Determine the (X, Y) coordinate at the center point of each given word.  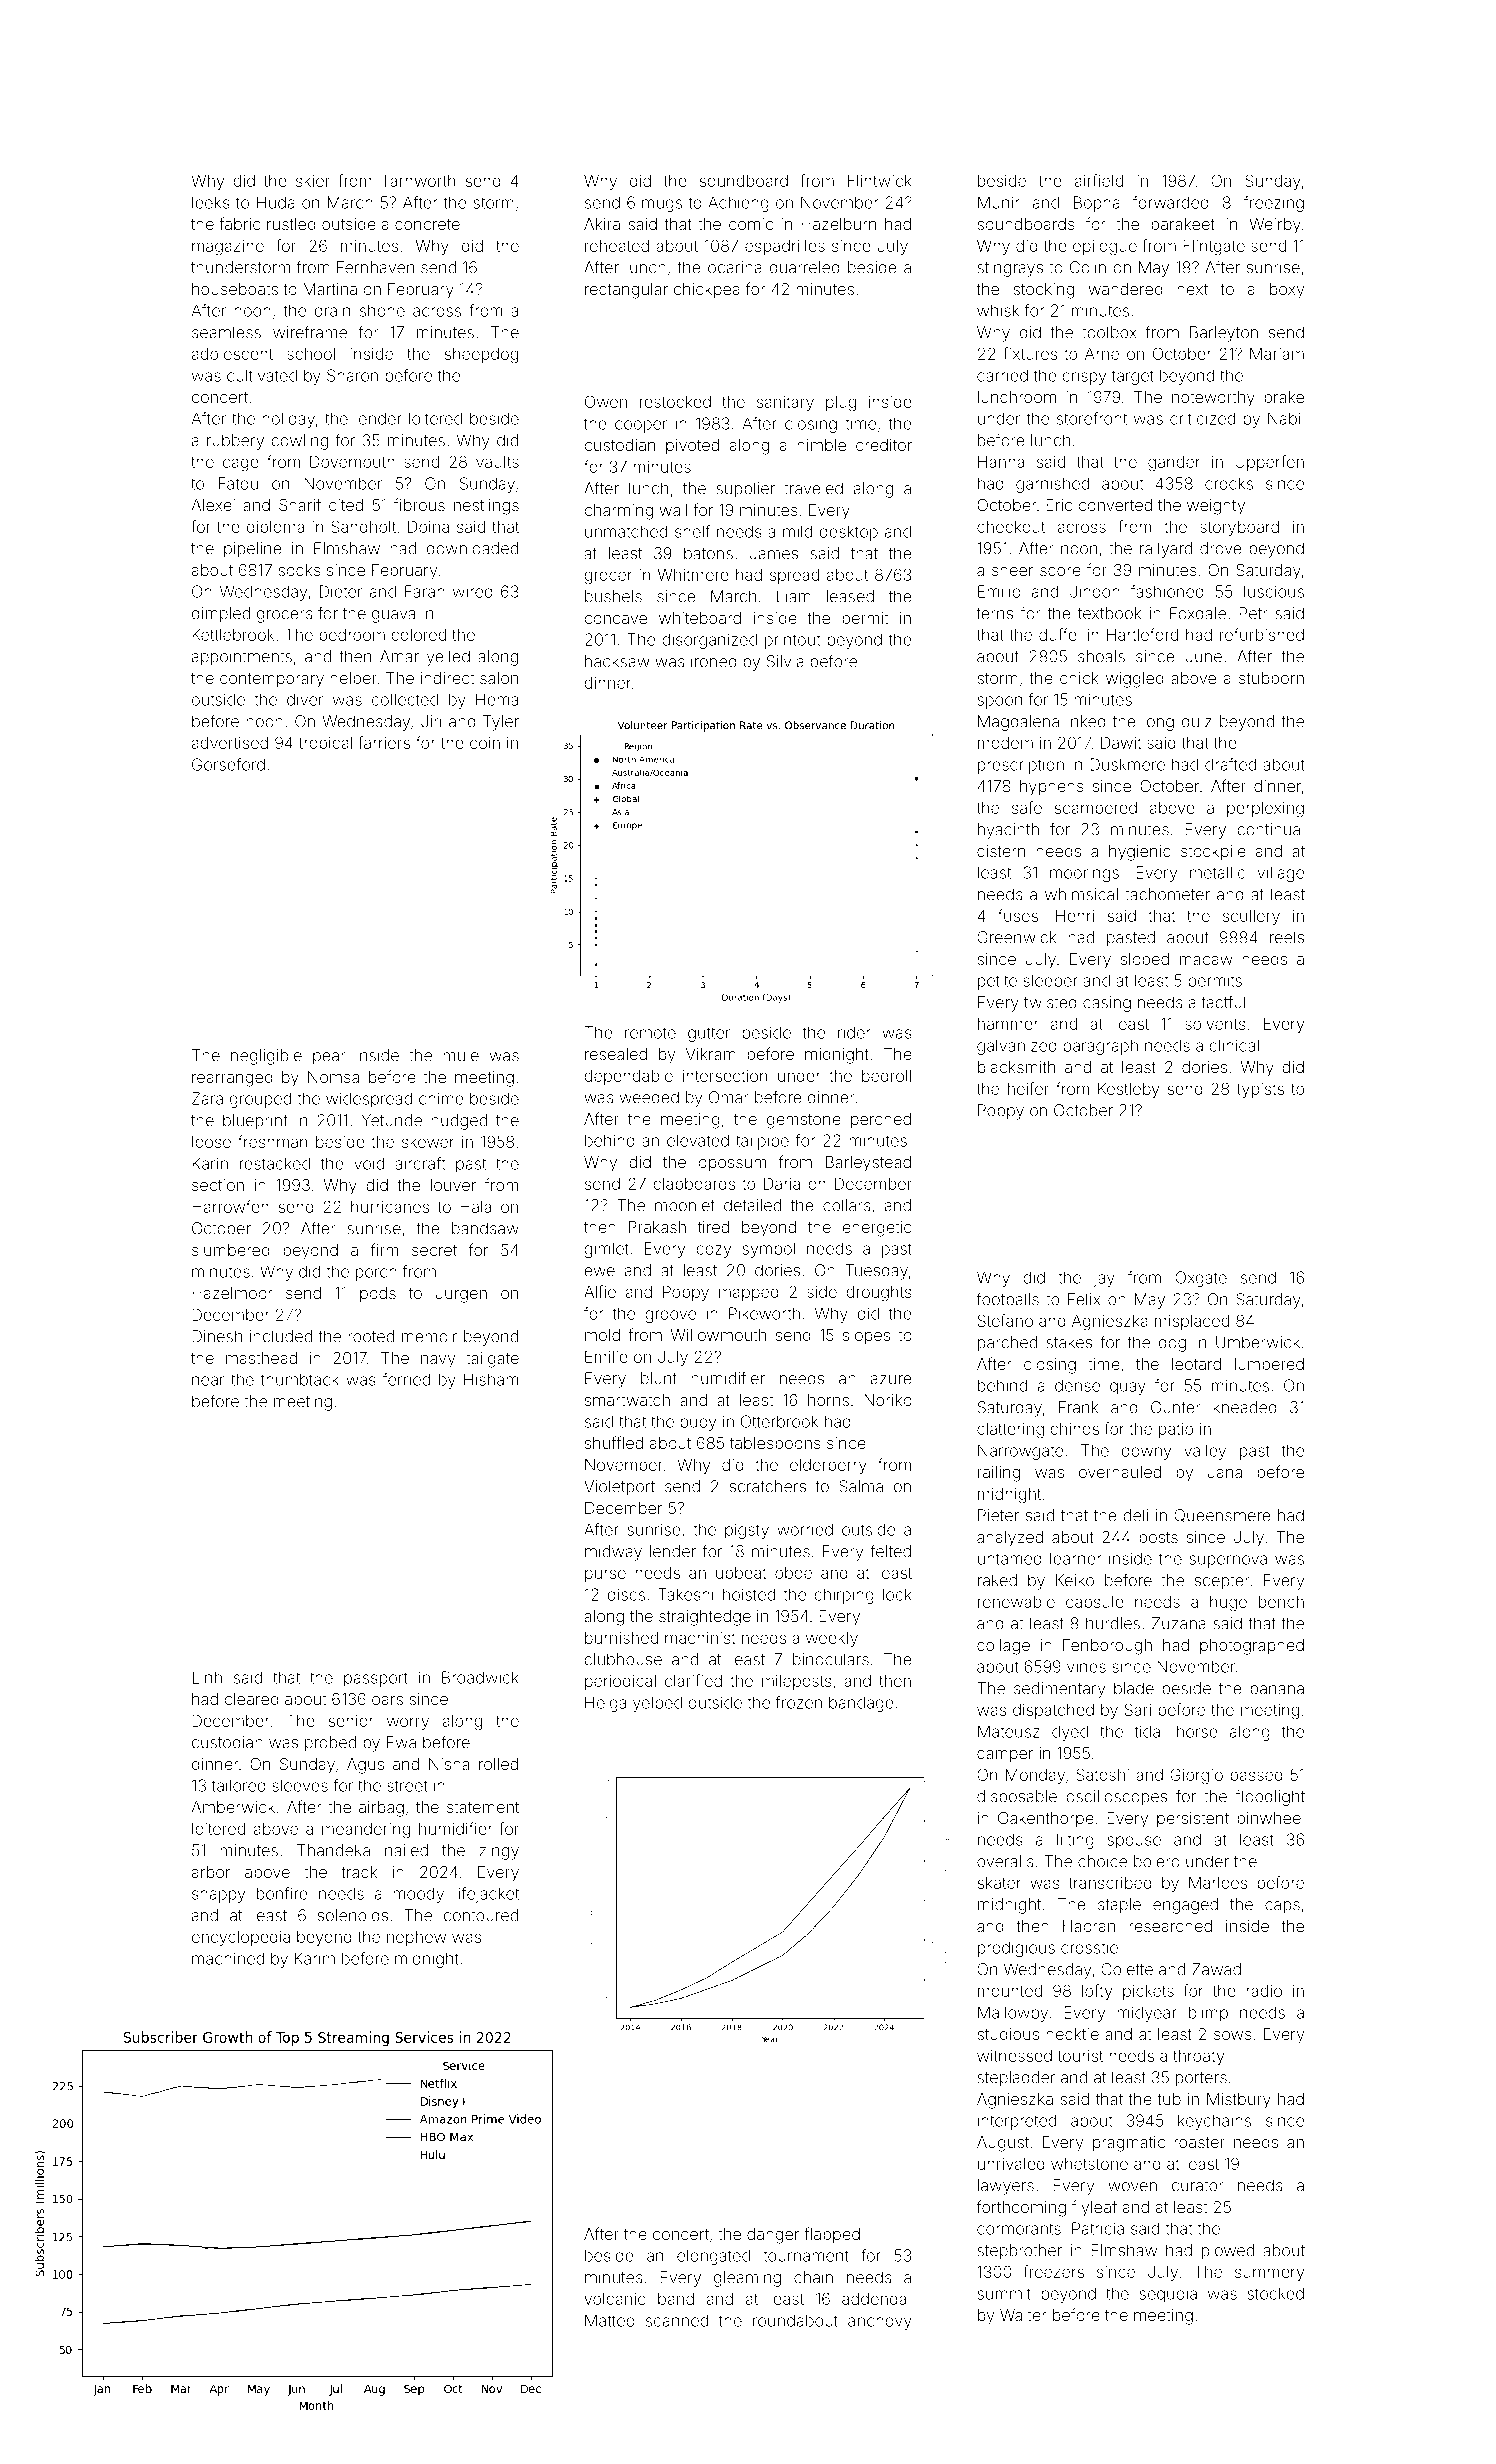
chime (441, 1098)
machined (228, 1958)
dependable (628, 1077)
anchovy (880, 2322)
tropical (325, 744)
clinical (1234, 1045)
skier (313, 181)
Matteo (610, 2320)
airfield (1099, 180)
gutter (709, 1034)
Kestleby (1128, 1090)
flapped (832, 2235)
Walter (1023, 2315)
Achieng (738, 204)
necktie (1072, 2034)
